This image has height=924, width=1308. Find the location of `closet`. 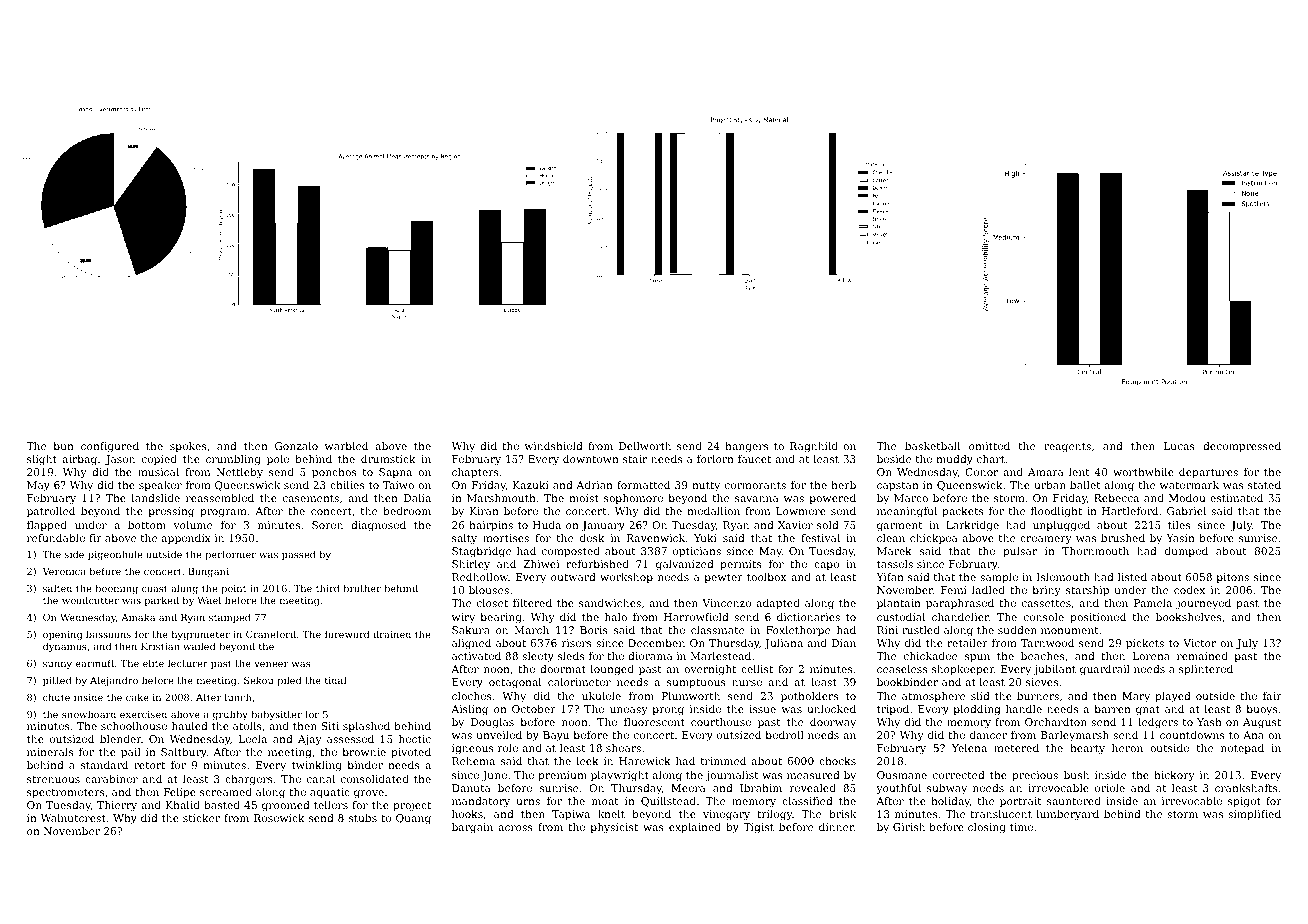

closet is located at coordinates (492, 603).
